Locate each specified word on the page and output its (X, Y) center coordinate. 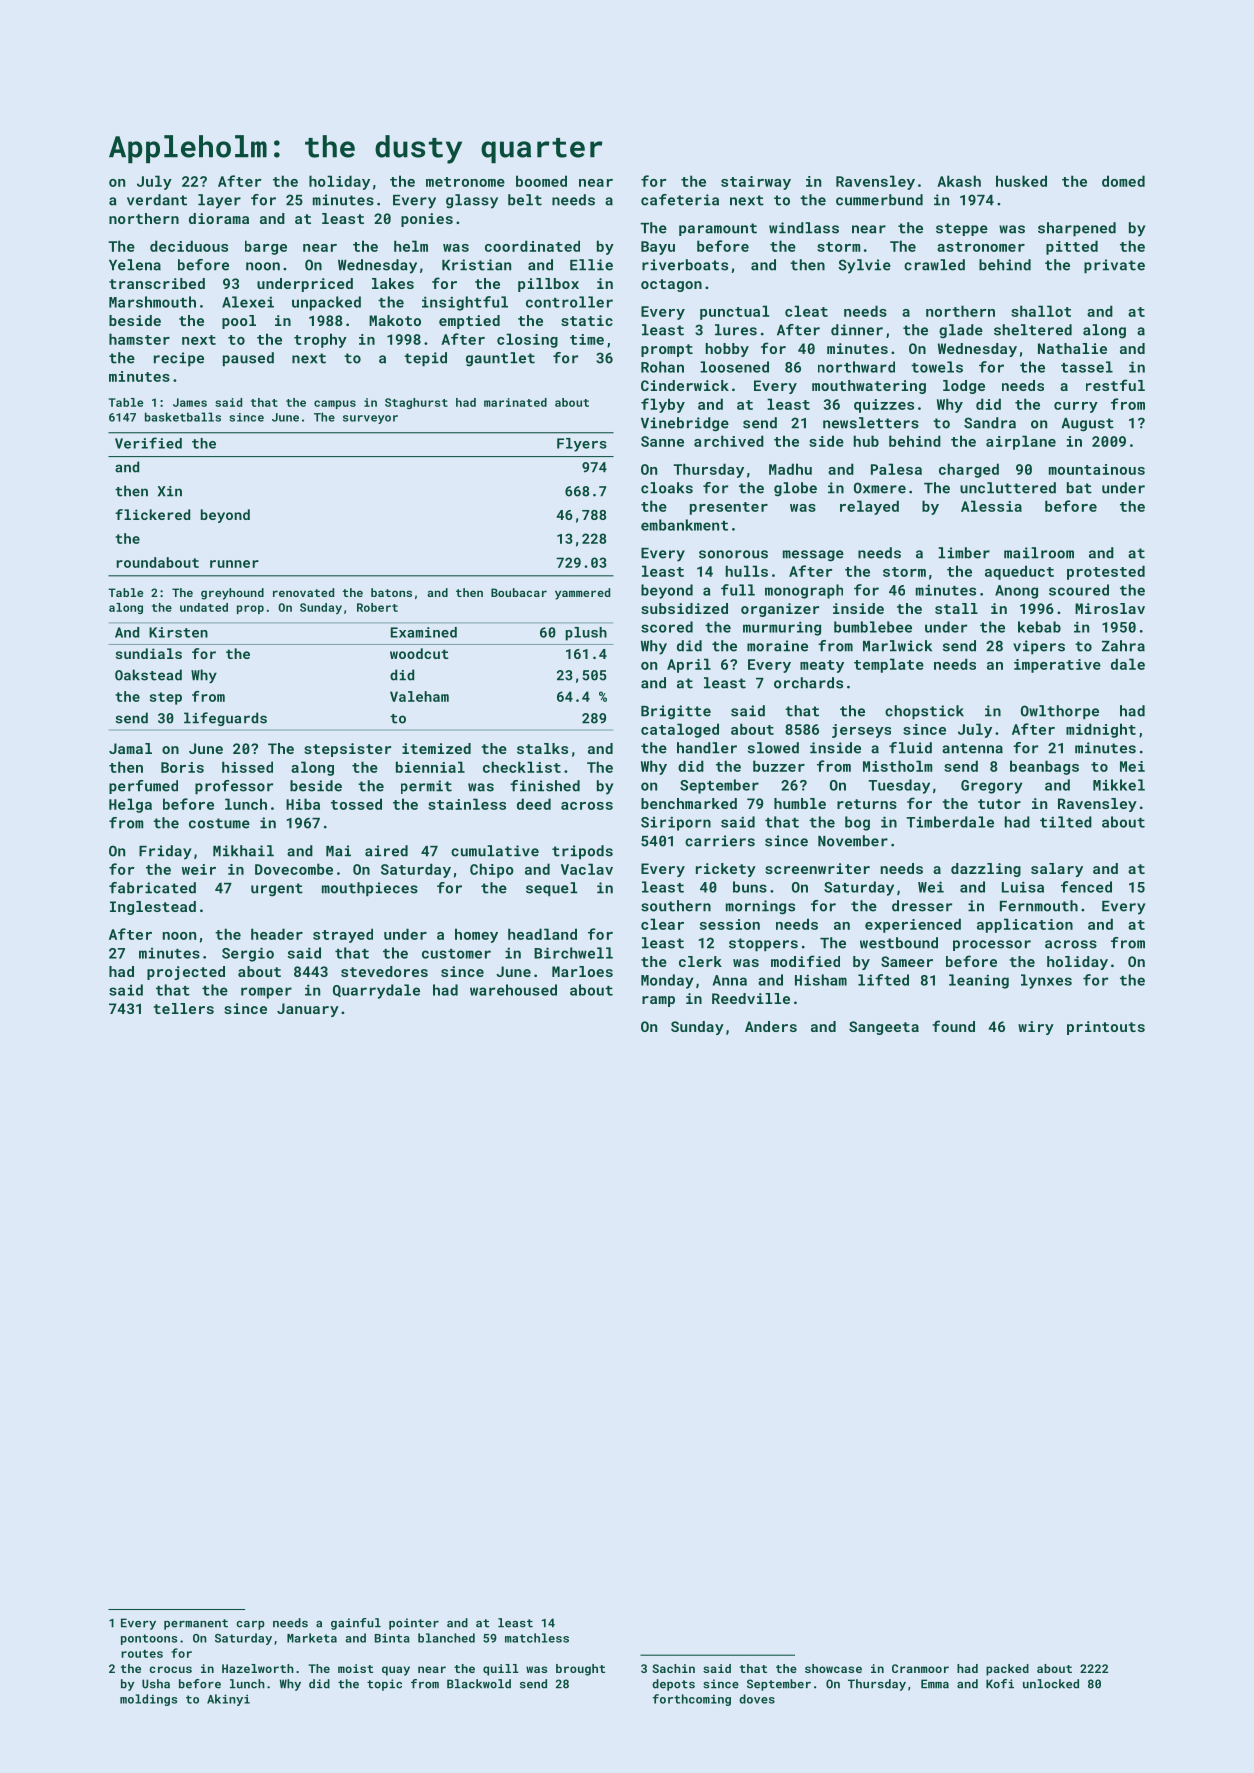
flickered (152, 514)
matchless (537, 1638)
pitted (1072, 247)
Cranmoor (920, 1668)
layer (219, 201)
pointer (414, 1624)
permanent (196, 1624)
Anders (771, 1026)
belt (525, 200)
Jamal (130, 748)
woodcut (419, 653)
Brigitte (676, 712)
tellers (183, 1008)
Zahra (1123, 646)
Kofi (1000, 1684)
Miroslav (1110, 608)
